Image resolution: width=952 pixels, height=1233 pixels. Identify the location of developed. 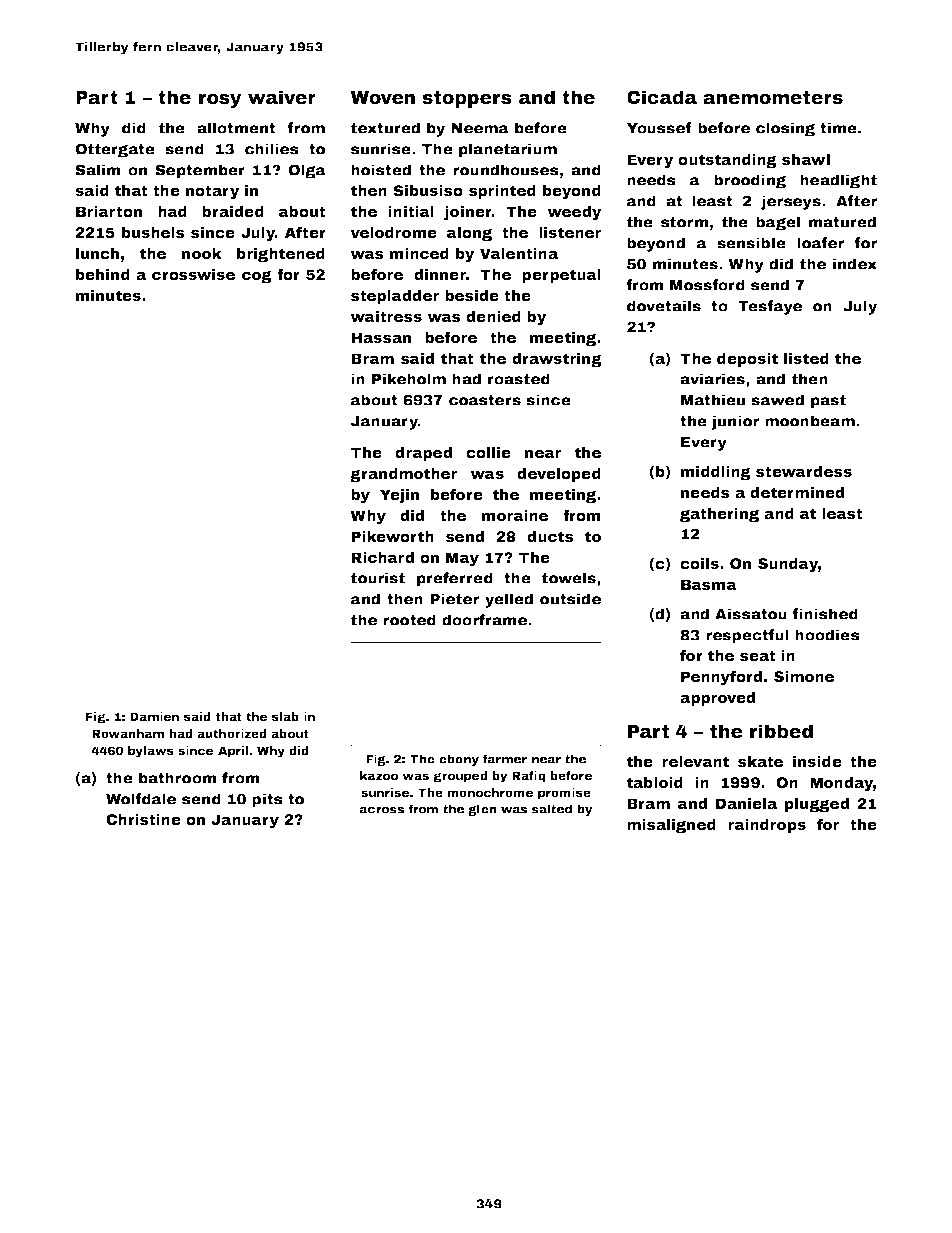
(559, 475).
